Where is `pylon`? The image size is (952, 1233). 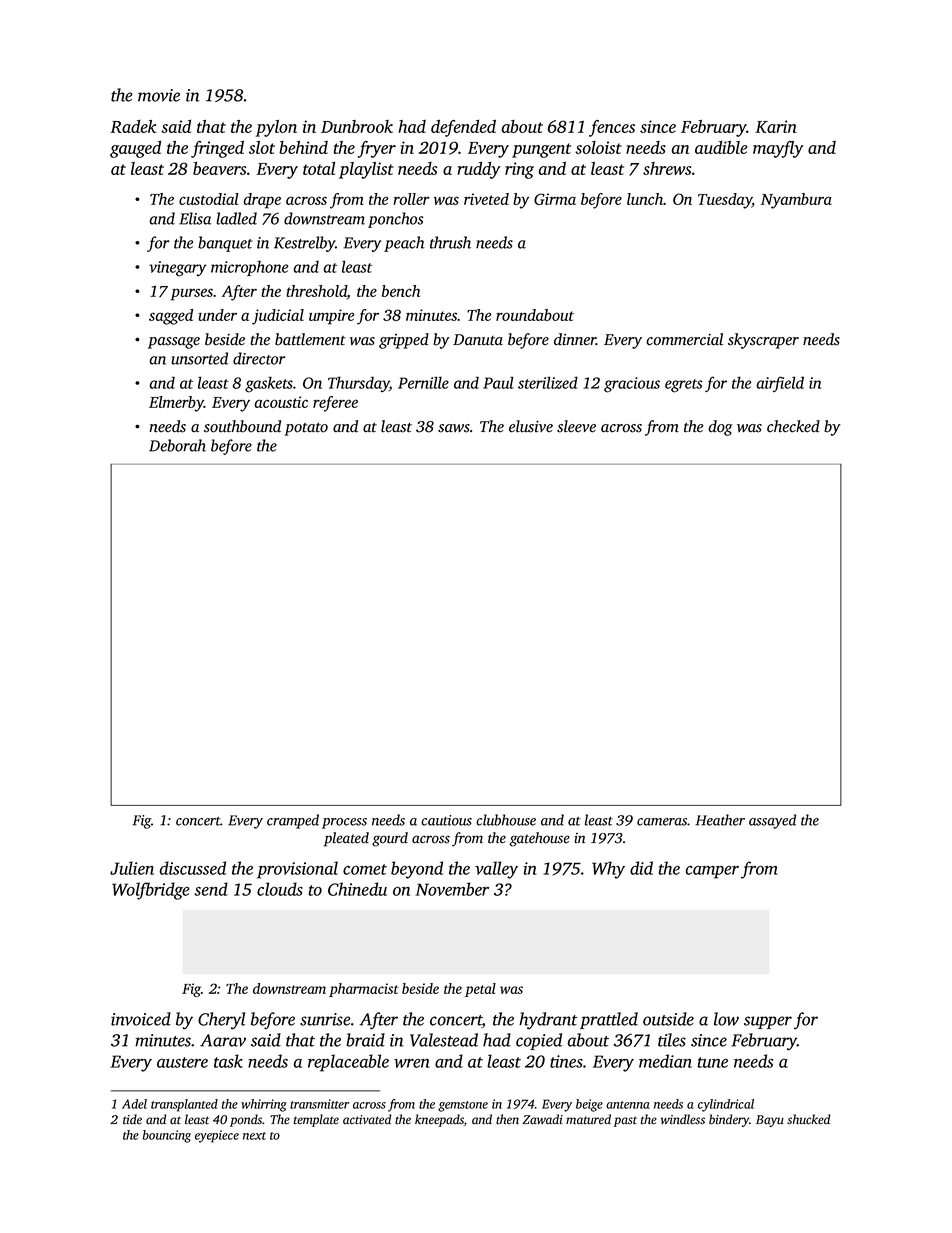 pylon is located at coordinates (276, 128).
